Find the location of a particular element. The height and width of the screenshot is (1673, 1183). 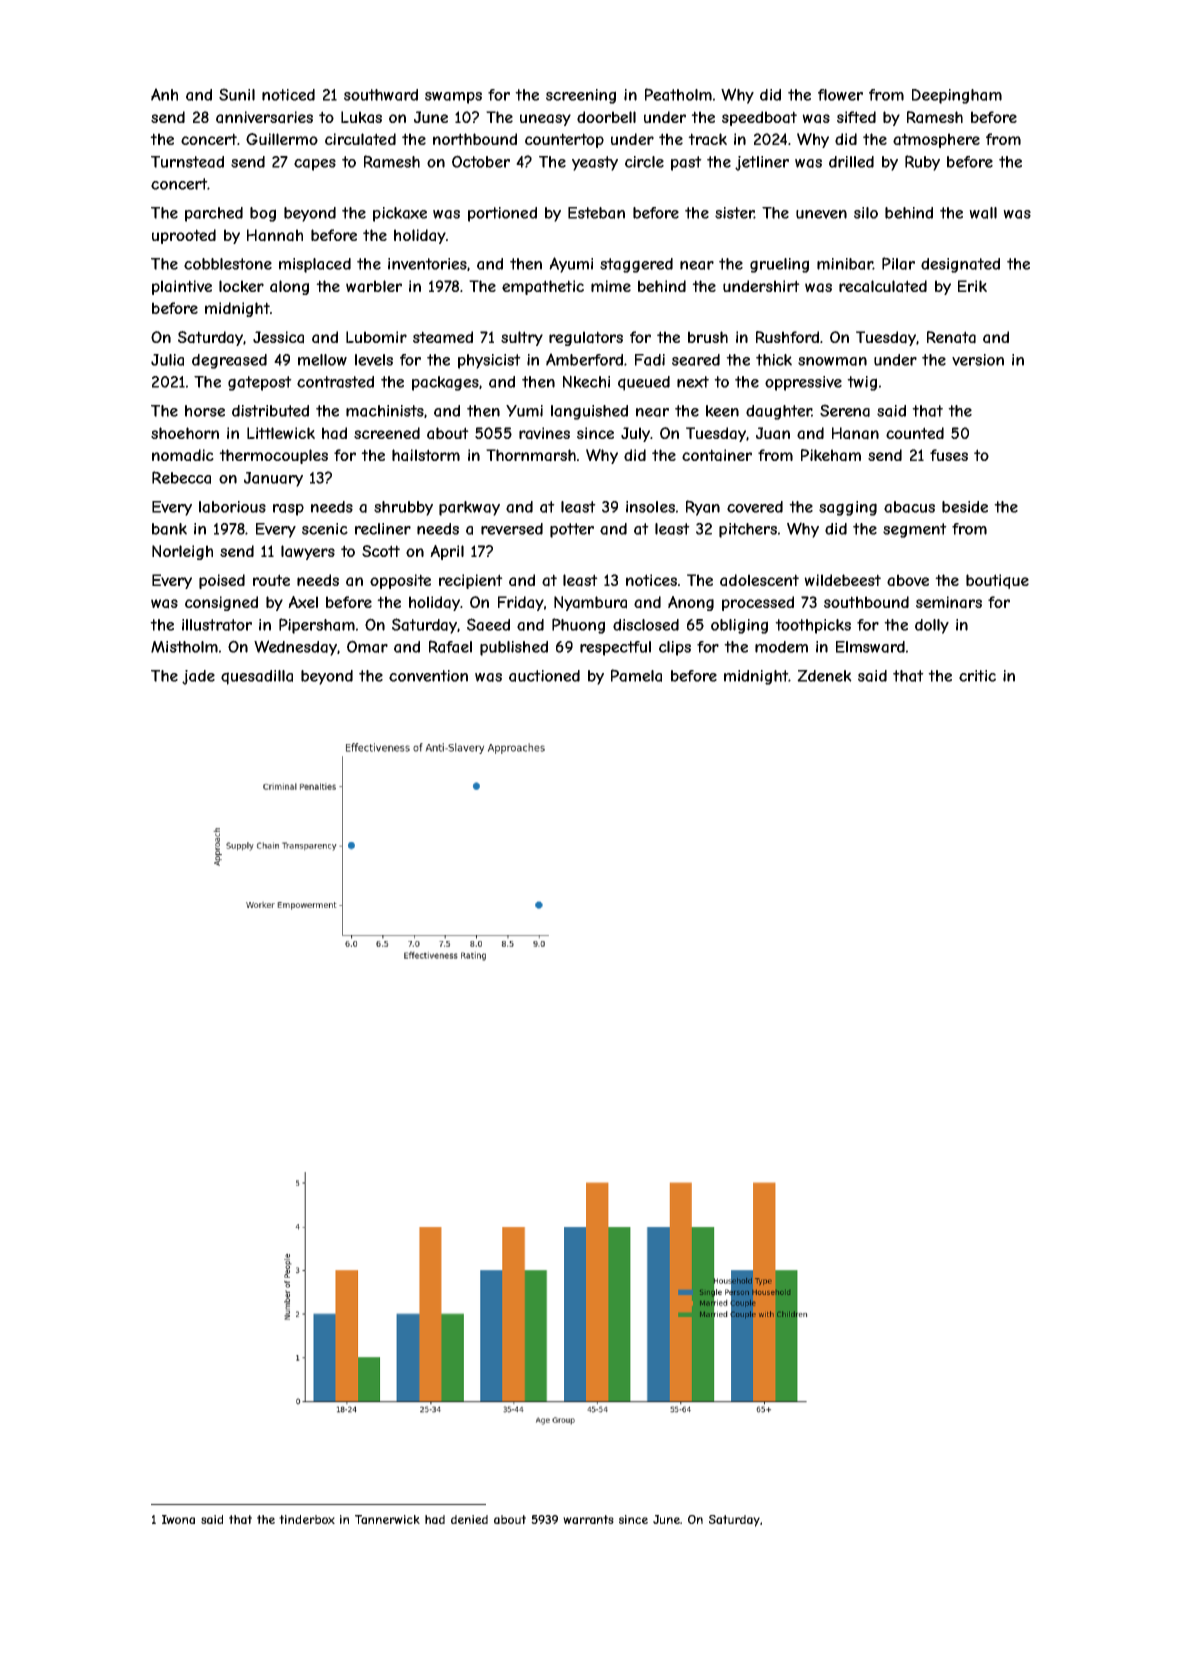

swamps is located at coordinates (453, 98).
